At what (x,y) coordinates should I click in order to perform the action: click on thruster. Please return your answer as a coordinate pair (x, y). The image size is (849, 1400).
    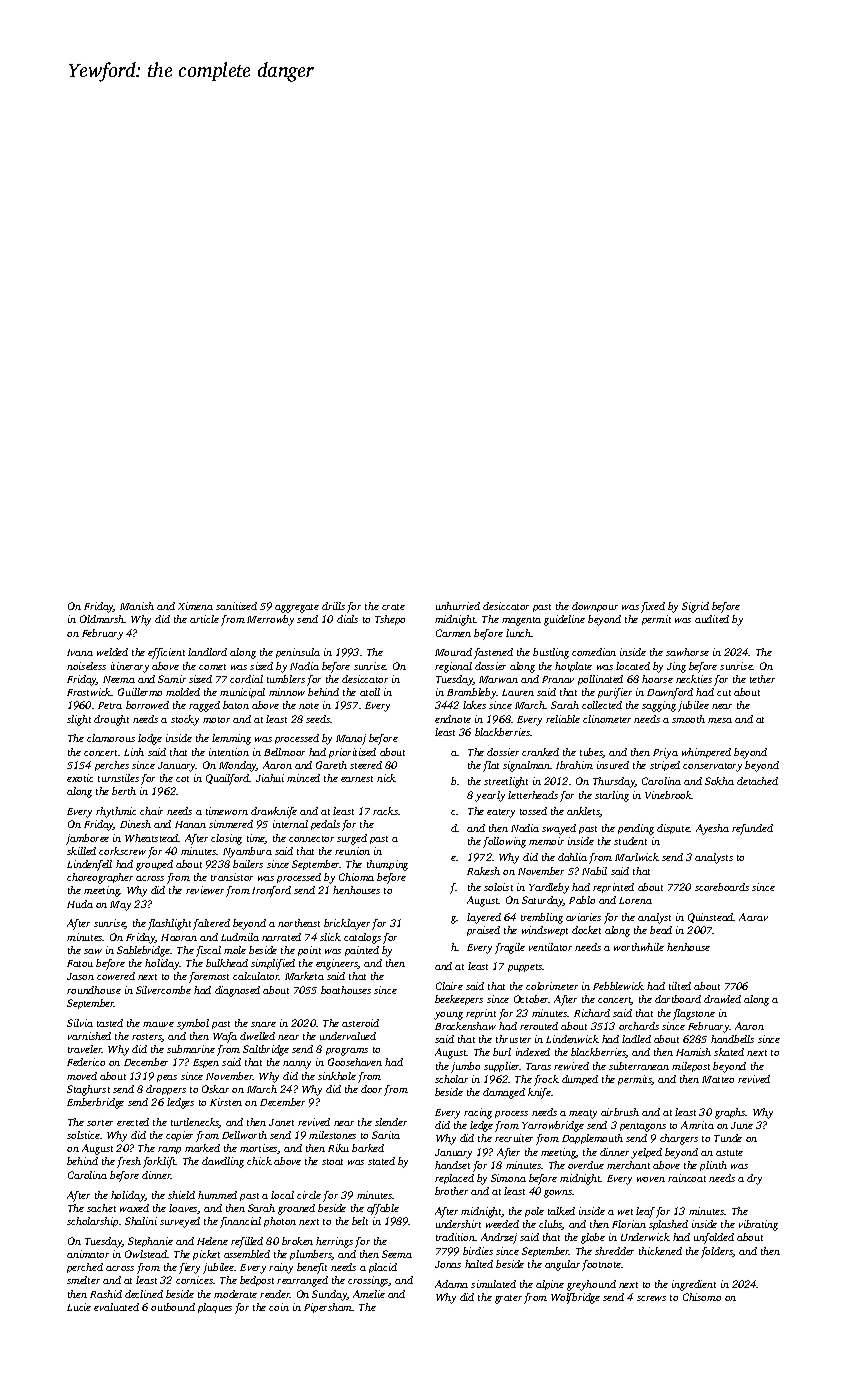
    Looking at the image, I should click on (513, 1039).
